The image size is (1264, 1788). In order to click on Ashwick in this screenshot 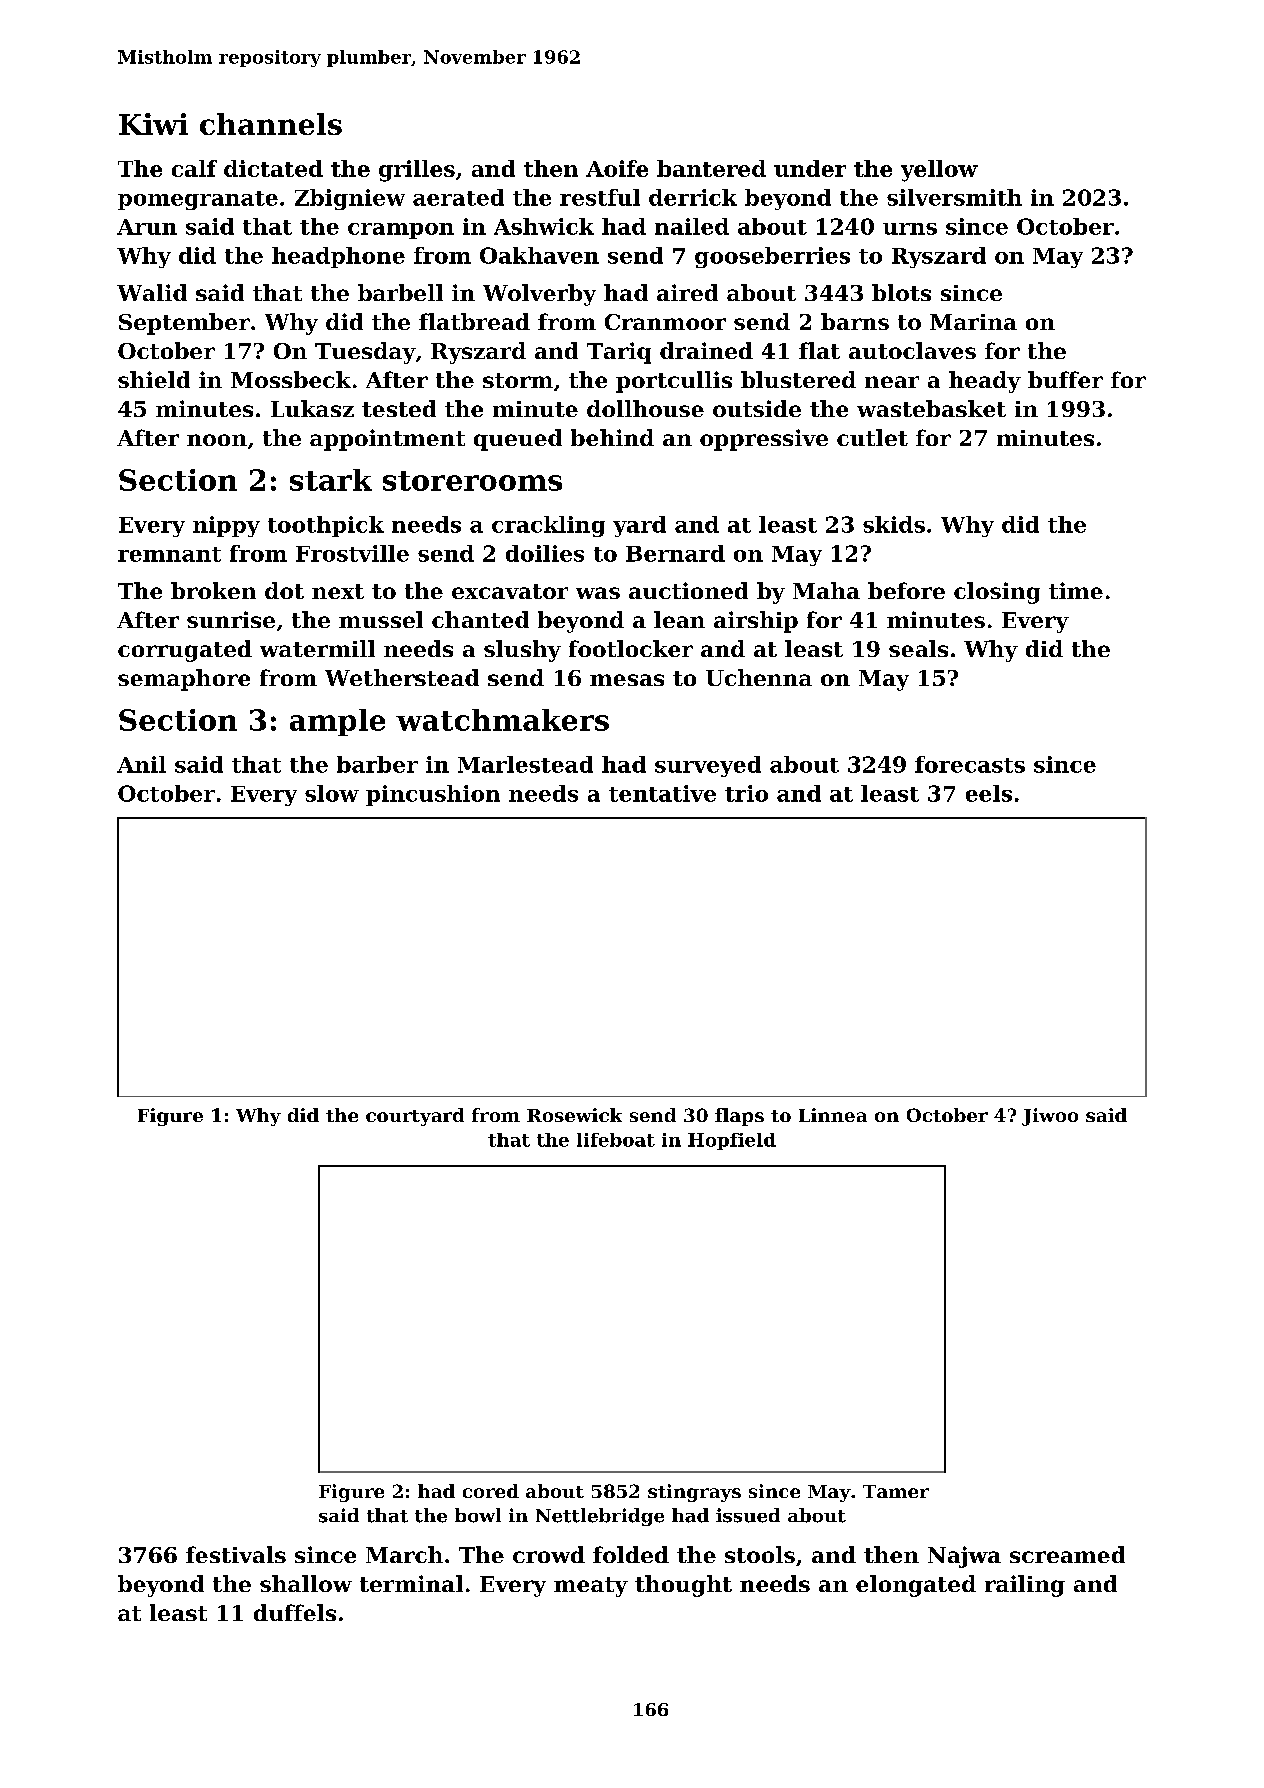, I will do `click(544, 226)`.
